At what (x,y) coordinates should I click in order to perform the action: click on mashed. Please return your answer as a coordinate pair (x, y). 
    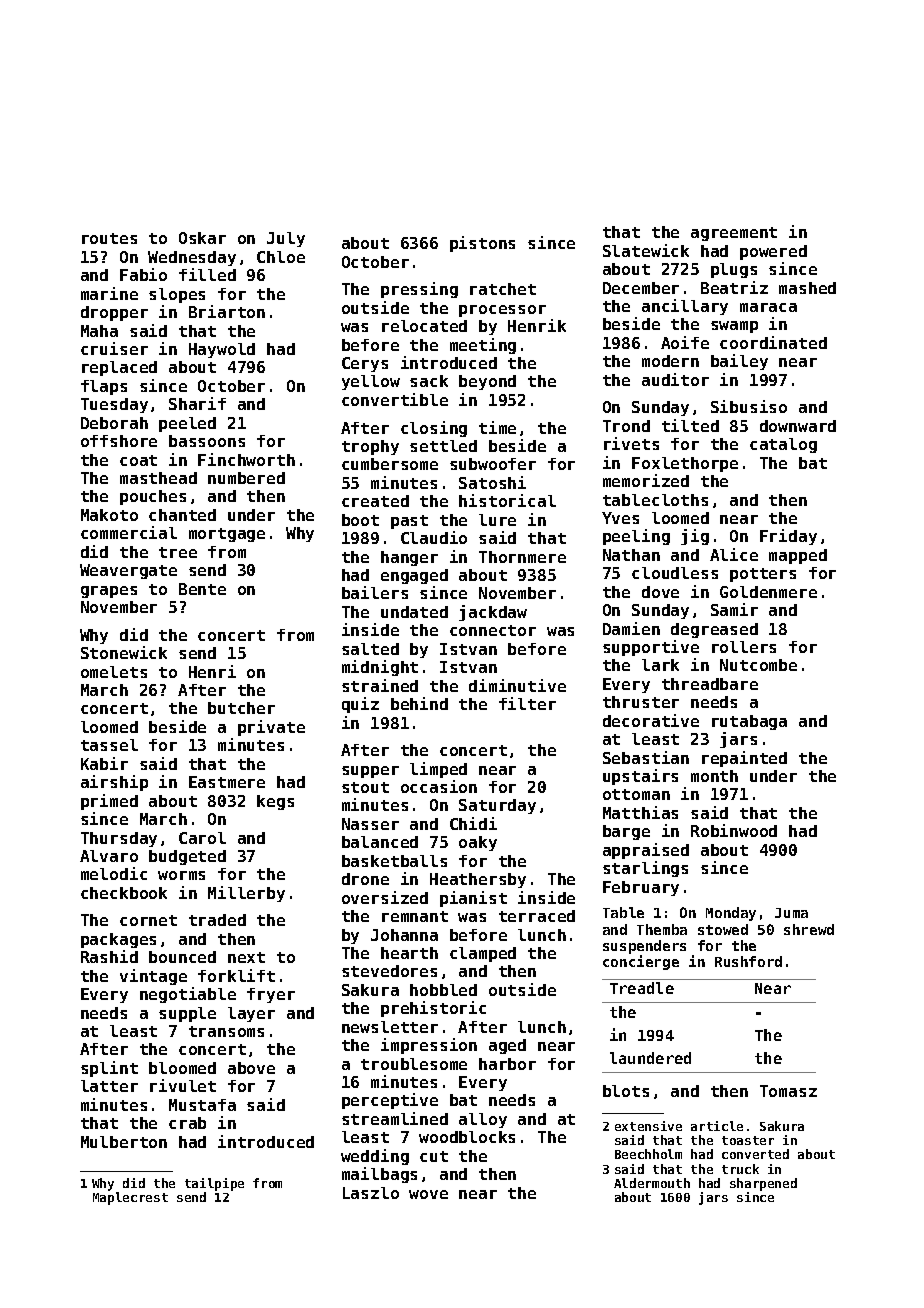
    Looking at the image, I should click on (807, 288).
